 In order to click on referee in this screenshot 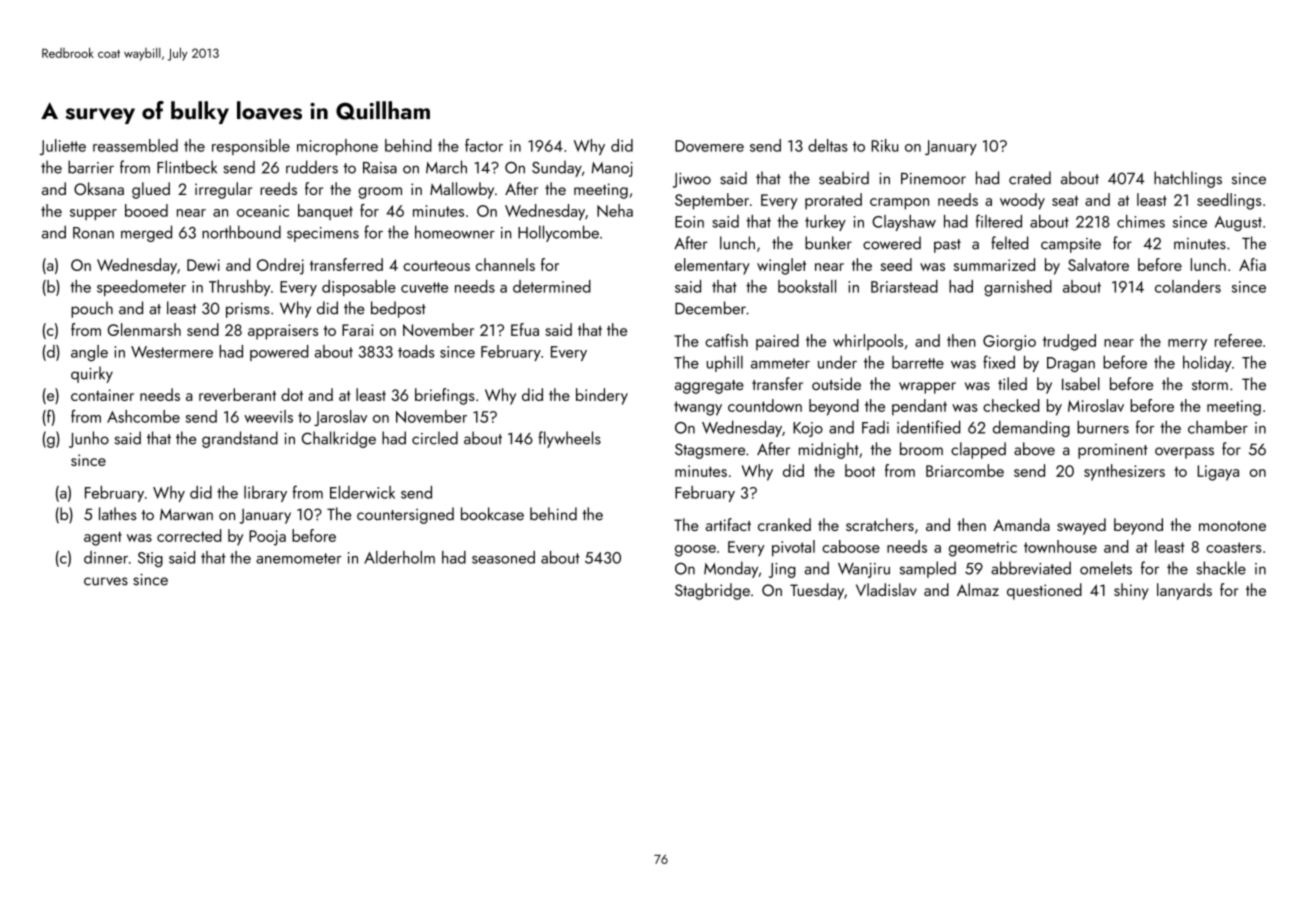, I will do `click(1238, 340)`.
